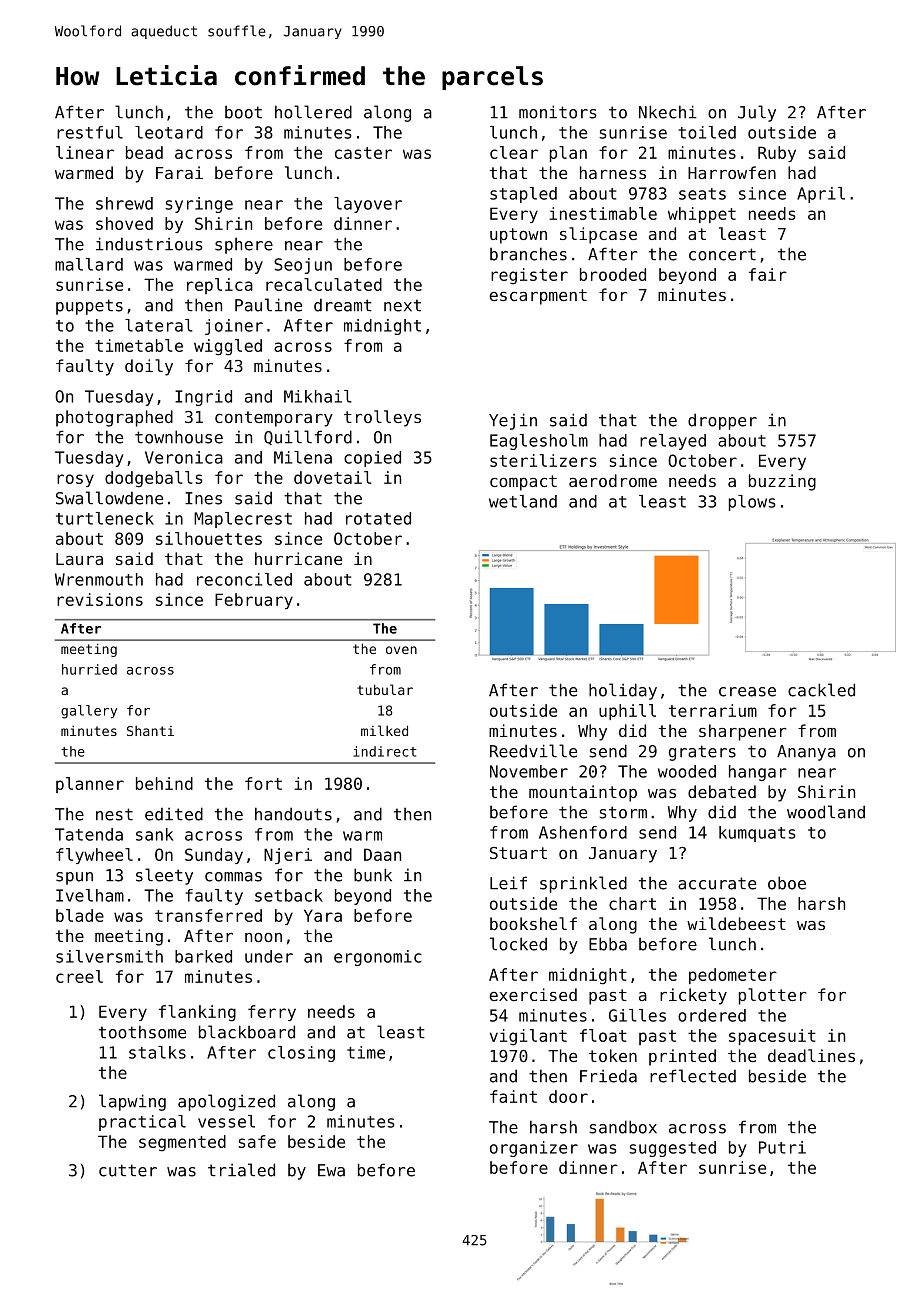 The height and width of the document is (1311, 924). What do you see at coordinates (673, 442) in the document?
I see `relayed` at bounding box center [673, 442].
